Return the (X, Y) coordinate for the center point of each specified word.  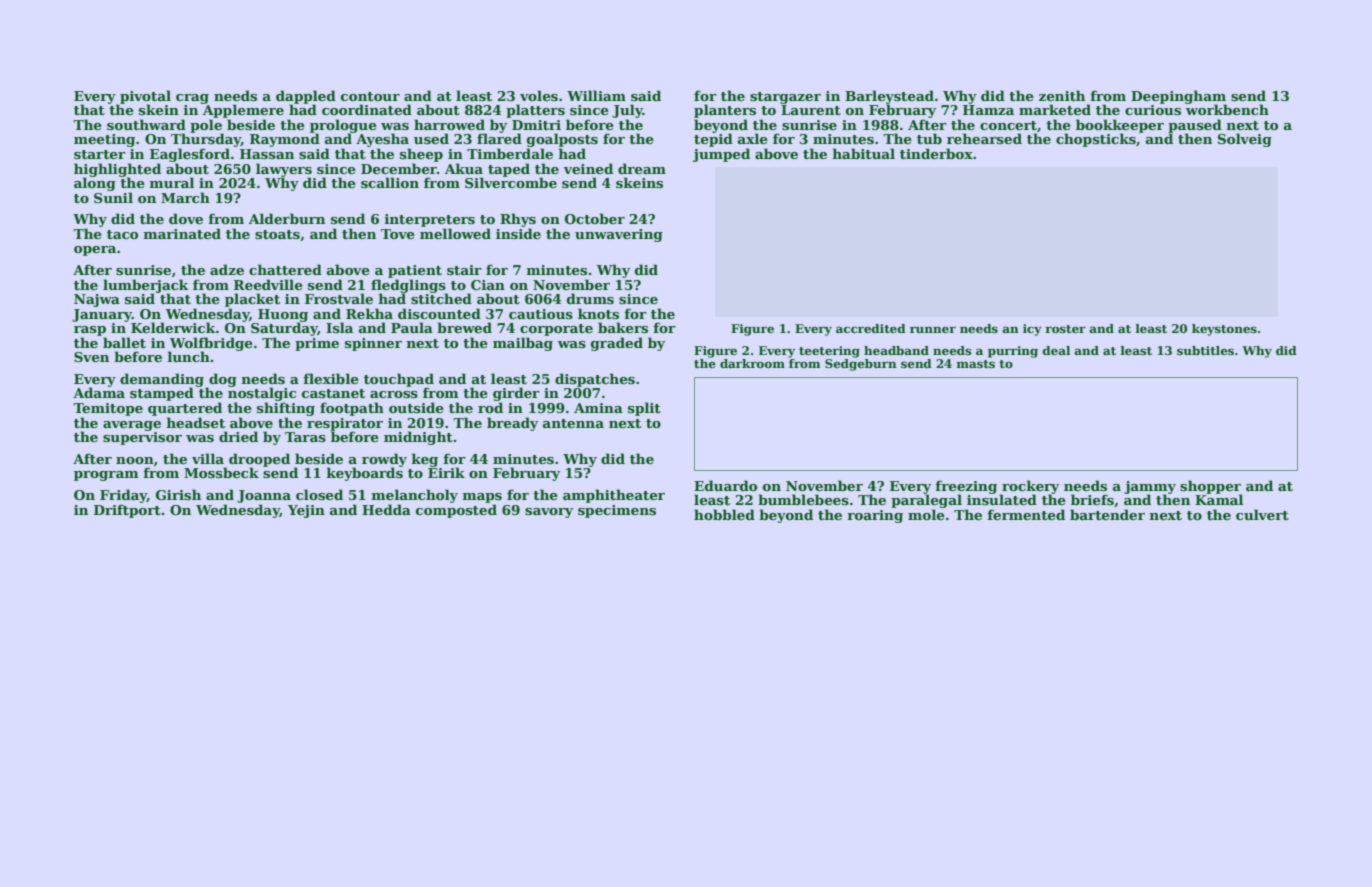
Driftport (127, 511)
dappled (306, 97)
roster (1066, 329)
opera (95, 251)
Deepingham (1178, 97)
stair (464, 270)
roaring (875, 516)
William (596, 95)
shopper (1211, 487)
